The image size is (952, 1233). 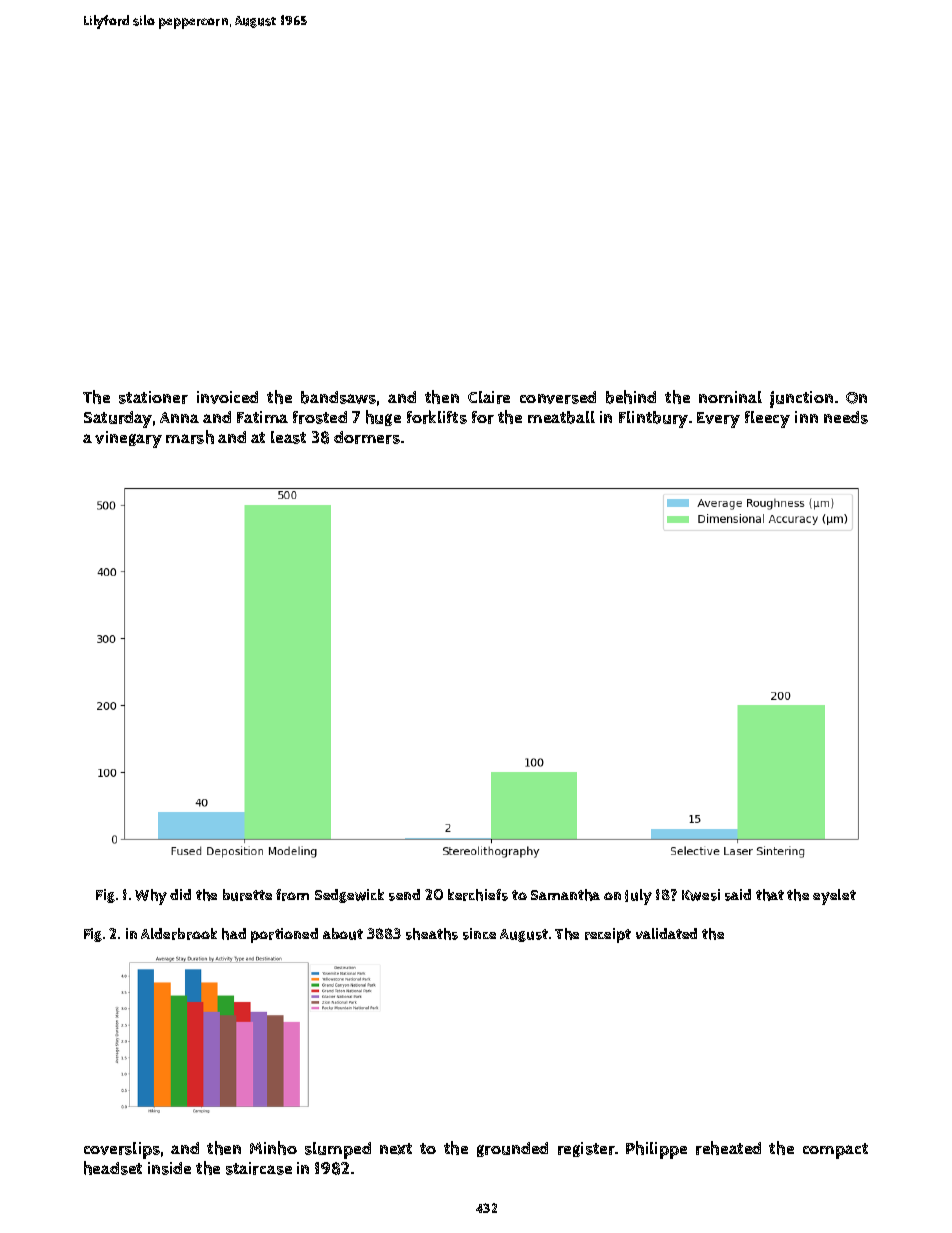 I want to click on eyelet, so click(x=834, y=897).
